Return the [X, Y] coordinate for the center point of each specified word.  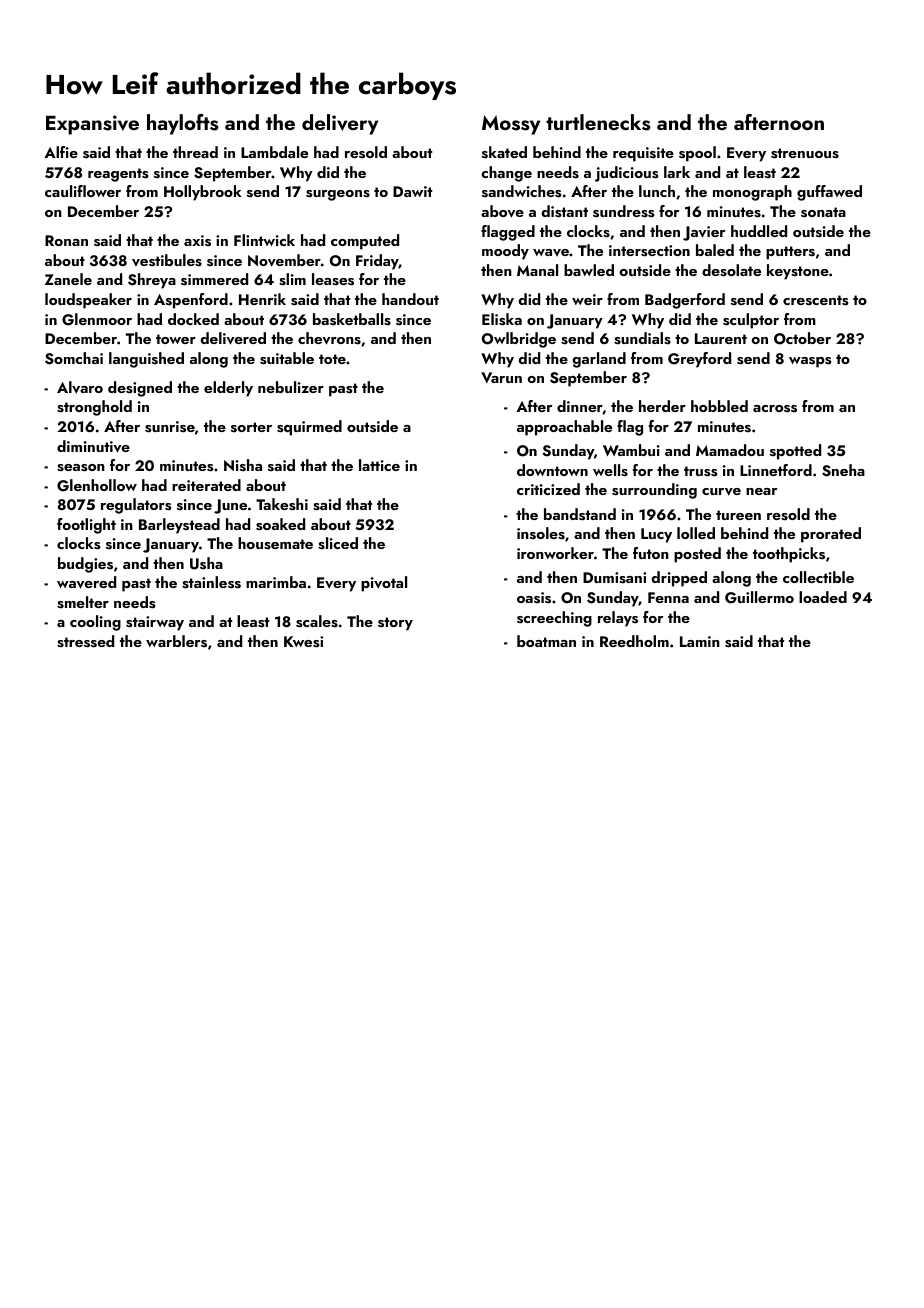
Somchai [74, 358]
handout [410, 299]
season [81, 468]
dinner [580, 407]
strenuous [805, 153]
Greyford [699, 360]
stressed [85, 641]
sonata [823, 212]
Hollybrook [202, 193]
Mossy [511, 125]
